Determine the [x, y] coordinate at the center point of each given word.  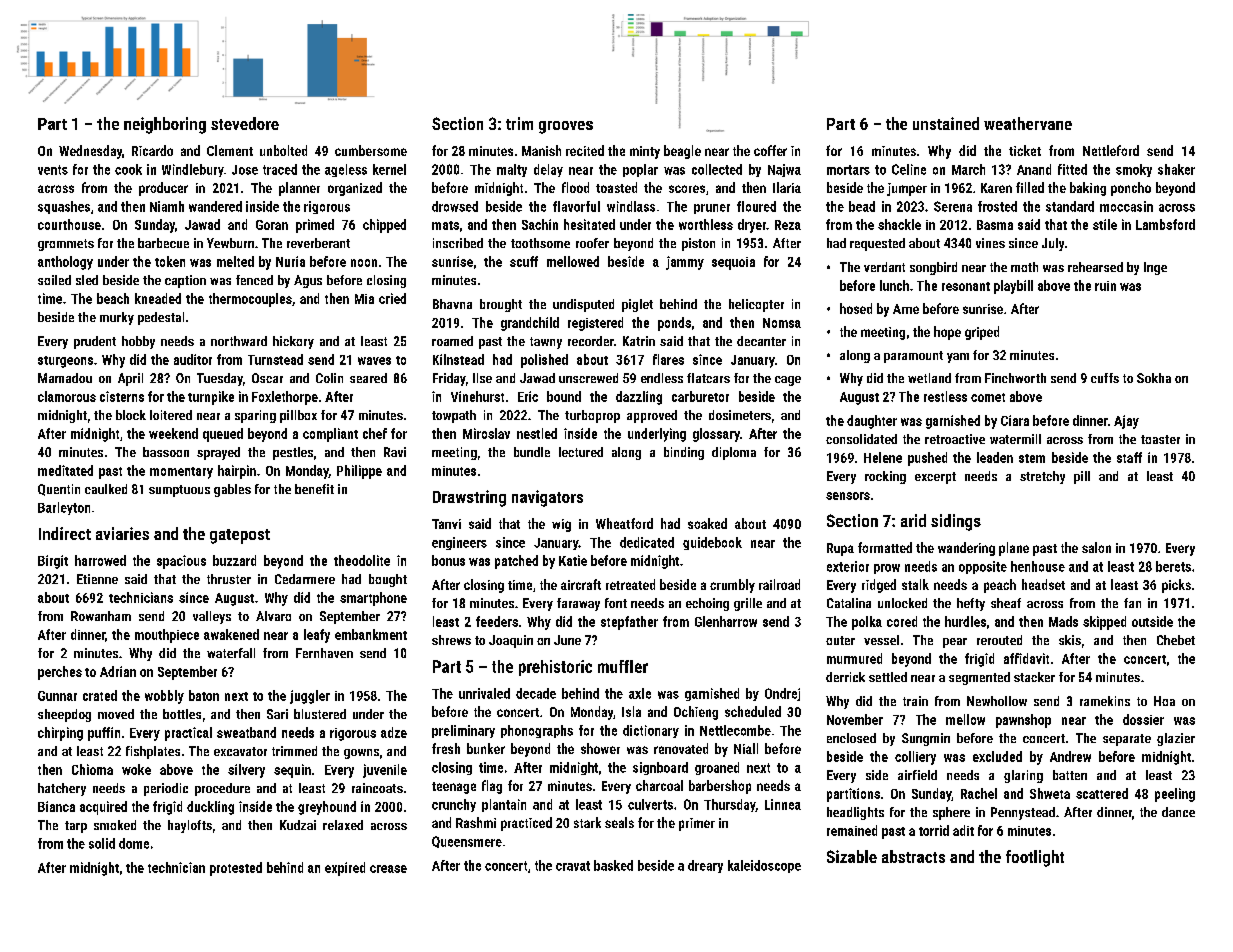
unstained [946, 123]
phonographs [537, 731]
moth [1024, 267]
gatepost [240, 536]
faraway [578, 604]
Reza [788, 225]
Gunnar [57, 696]
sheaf [1006, 603]
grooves [566, 127]
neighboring [165, 125]
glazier [1176, 739]
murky [117, 318]
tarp [76, 827]
